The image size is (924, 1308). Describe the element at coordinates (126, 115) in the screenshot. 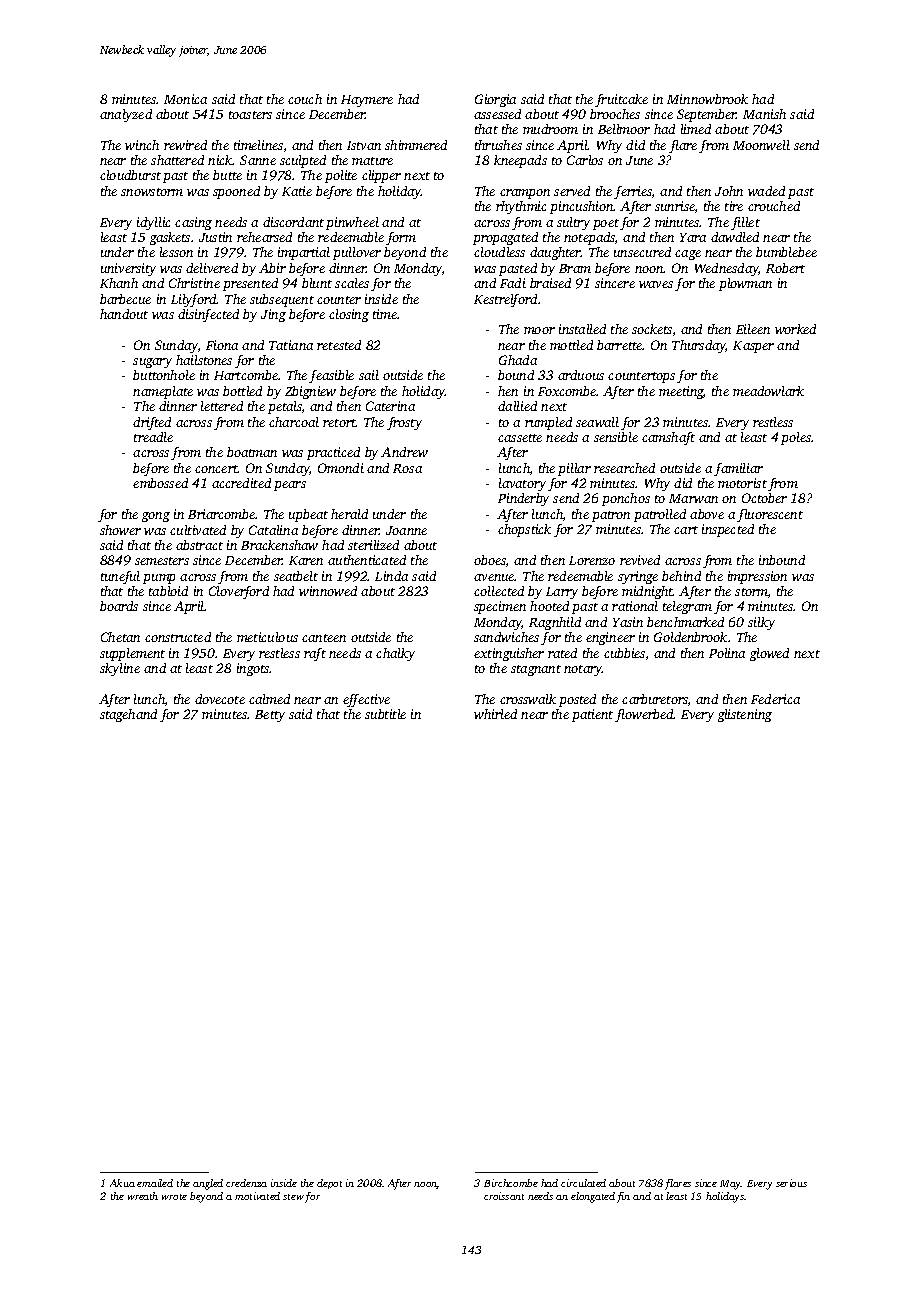

I see `analyzed` at that location.
